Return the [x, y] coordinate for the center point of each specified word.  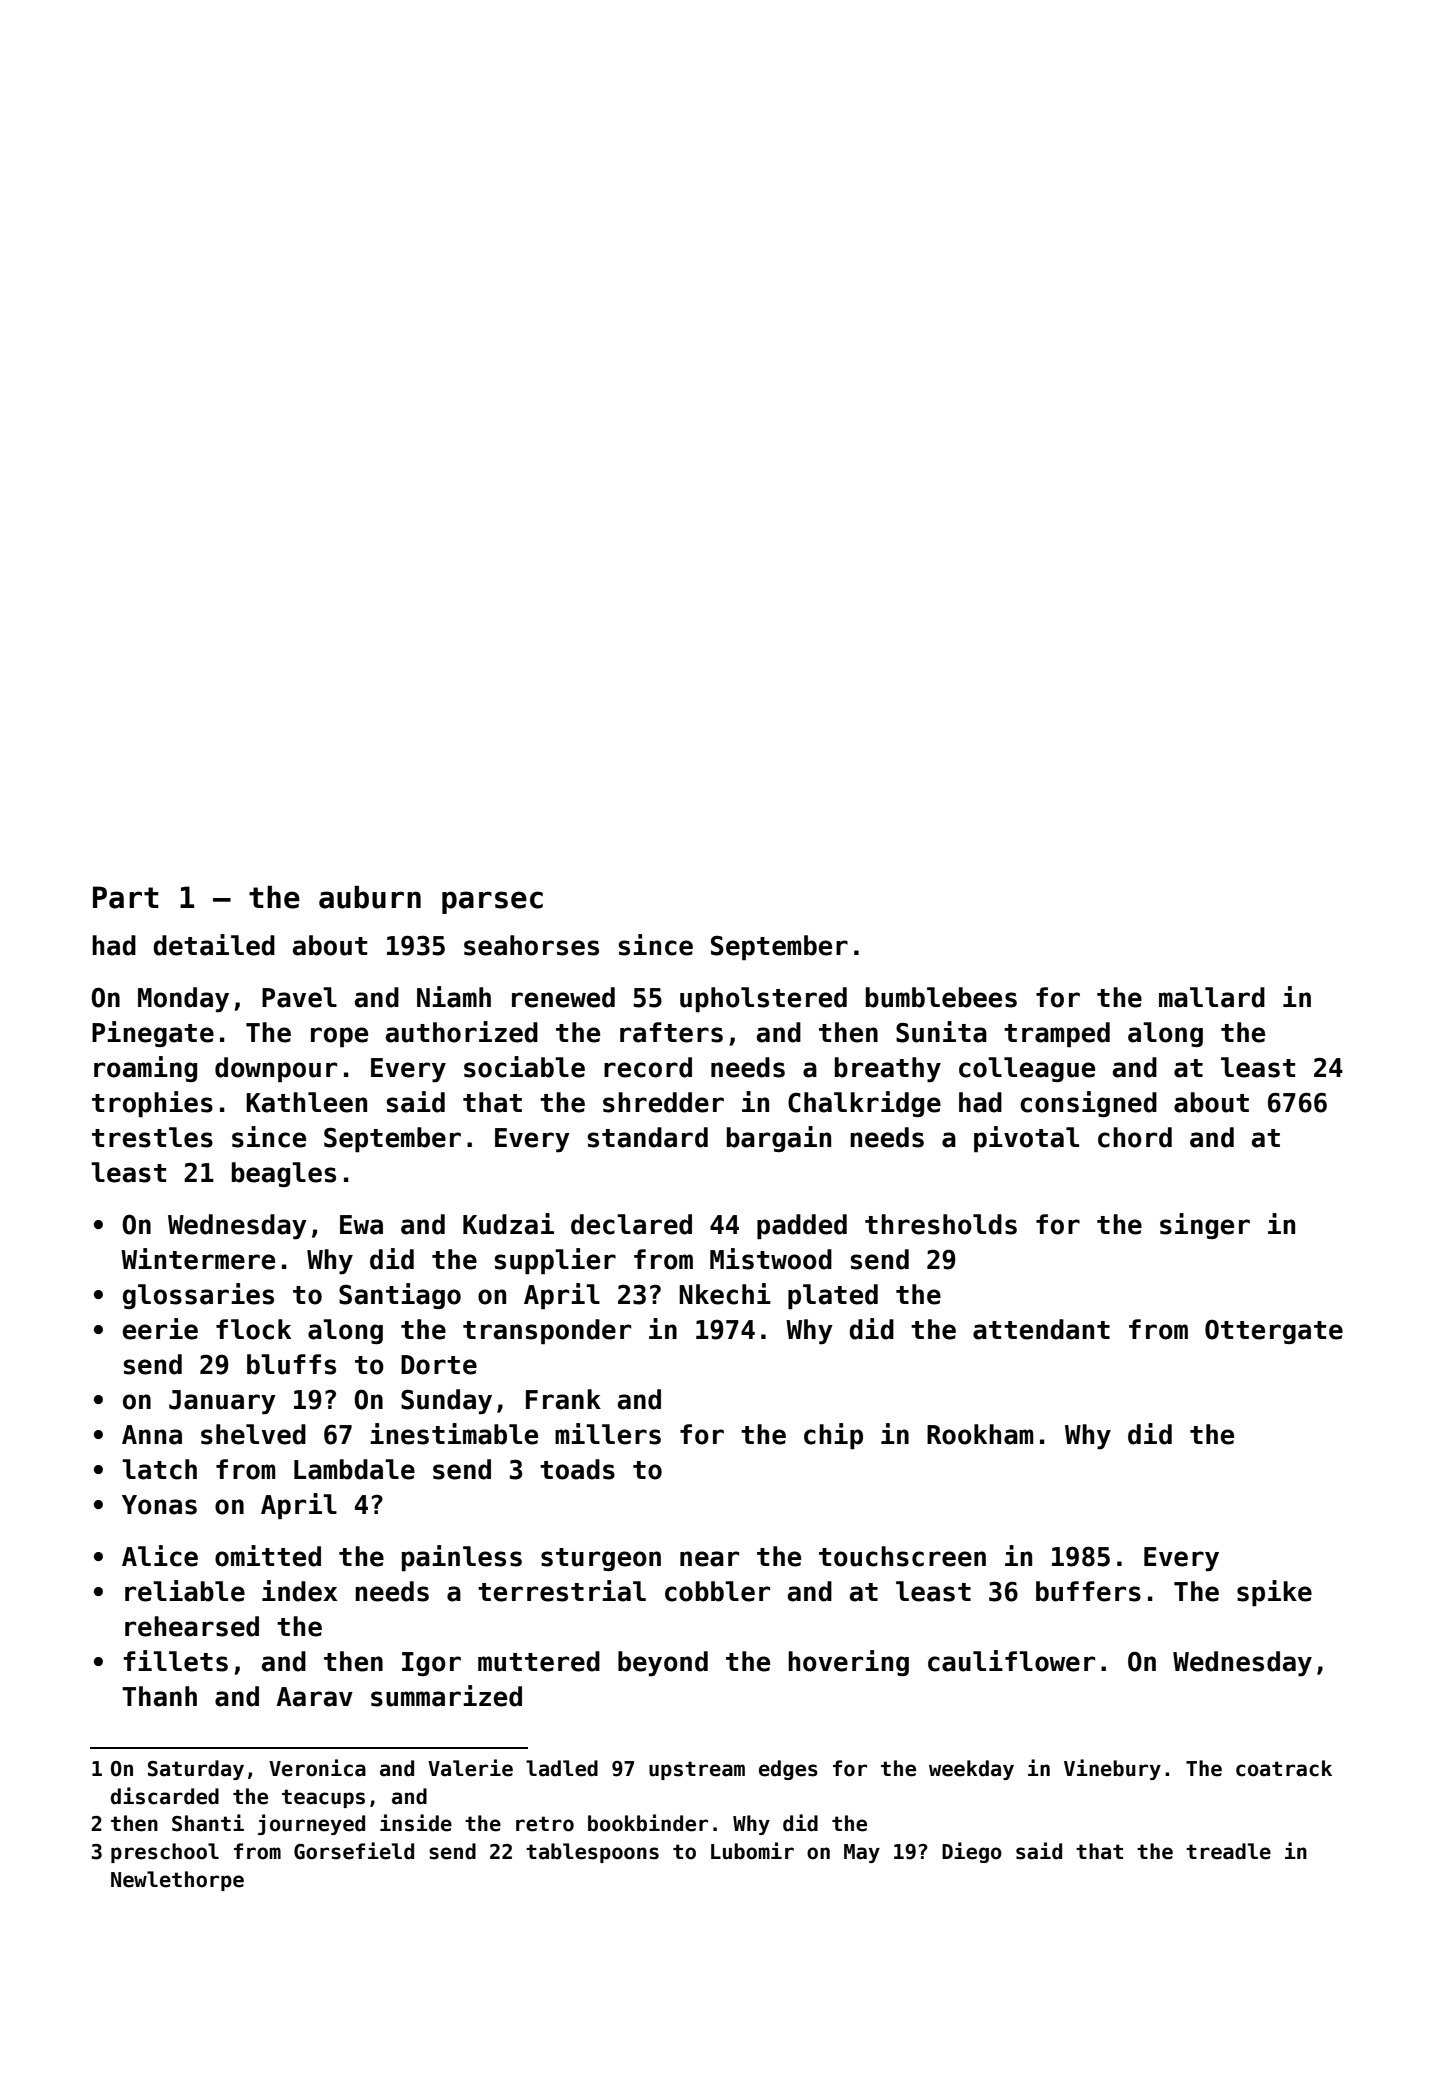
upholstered [763, 1000]
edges [788, 1770]
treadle [1228, 1851]
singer [1205, 1226]
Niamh [454, 997]
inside [416, 1823]
